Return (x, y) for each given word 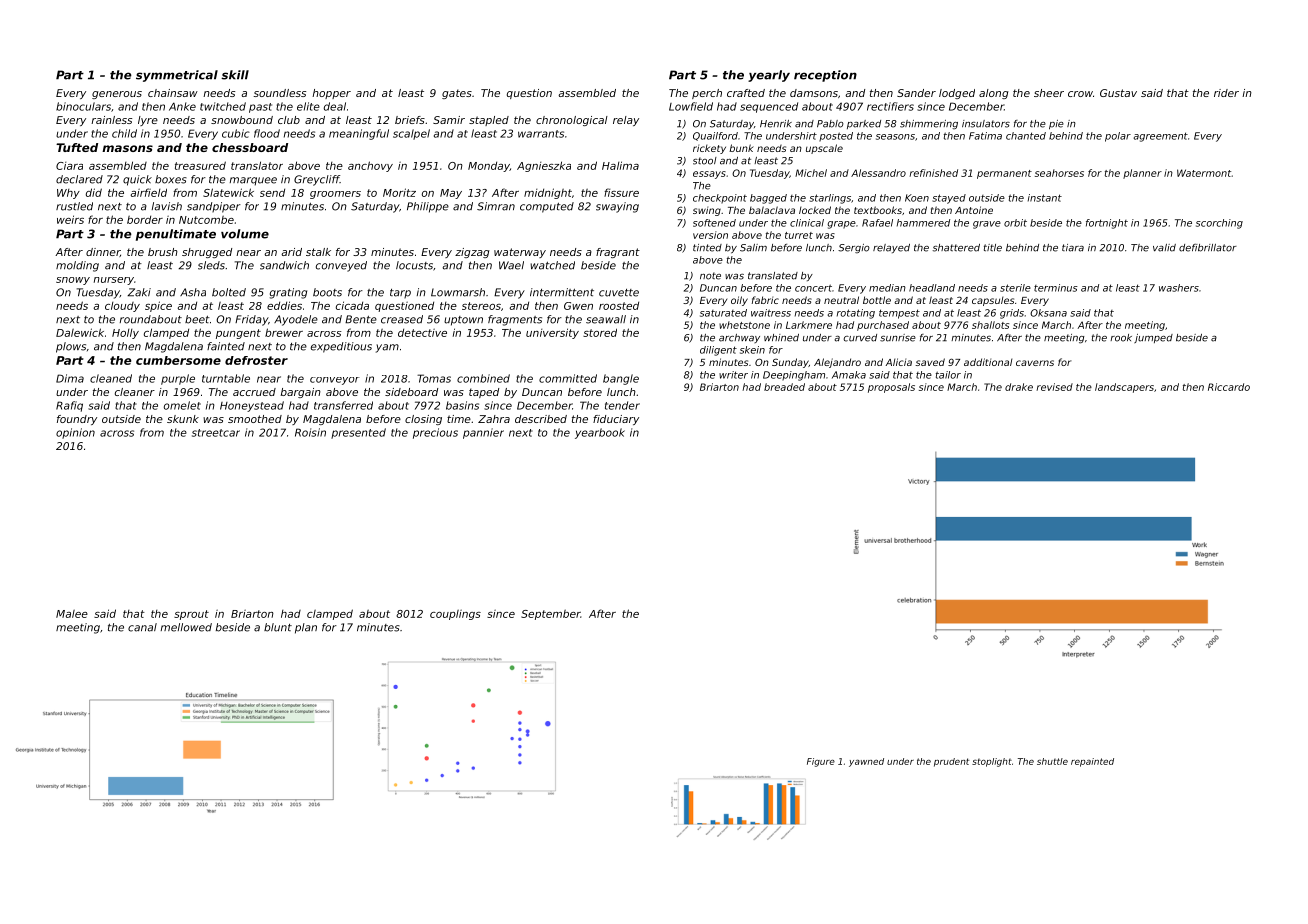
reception (825, 76)
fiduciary (616, 420)
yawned (866, 762)
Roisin (310, 432)
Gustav (1118, 93)
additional (988, 362)
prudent (951, 762)
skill (235, 75)
